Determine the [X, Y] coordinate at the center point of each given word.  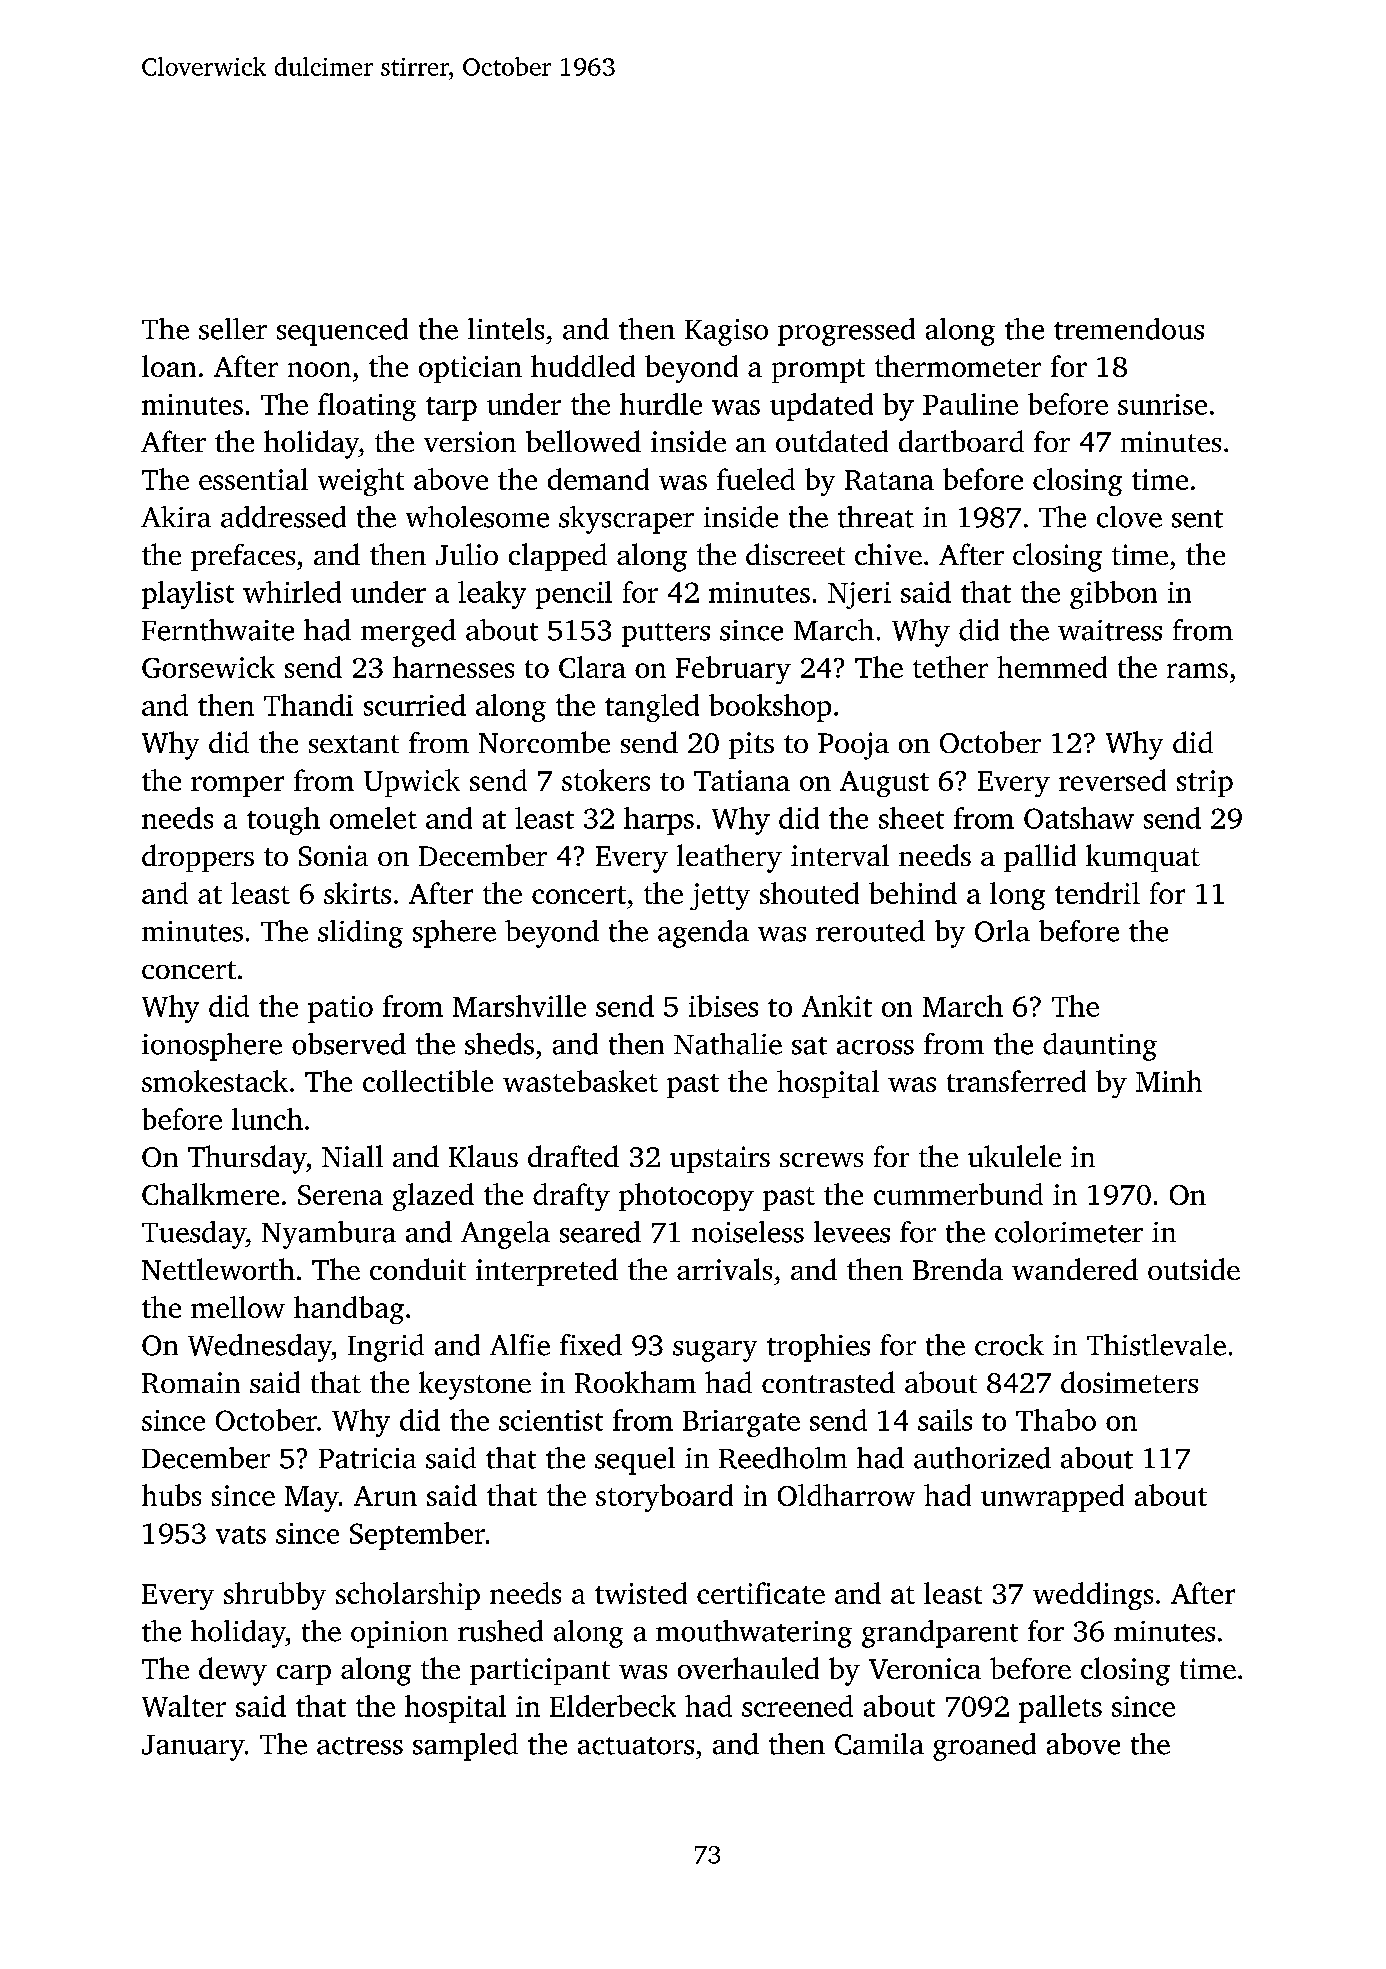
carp [304, 1675]
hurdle [661, 404]
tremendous [1129, 329]
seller [233, 329]
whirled [292, 592]
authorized [982, 1458]
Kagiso [726, 332]
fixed [591, 1345]
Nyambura [329, 1235]
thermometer [958, 366]
